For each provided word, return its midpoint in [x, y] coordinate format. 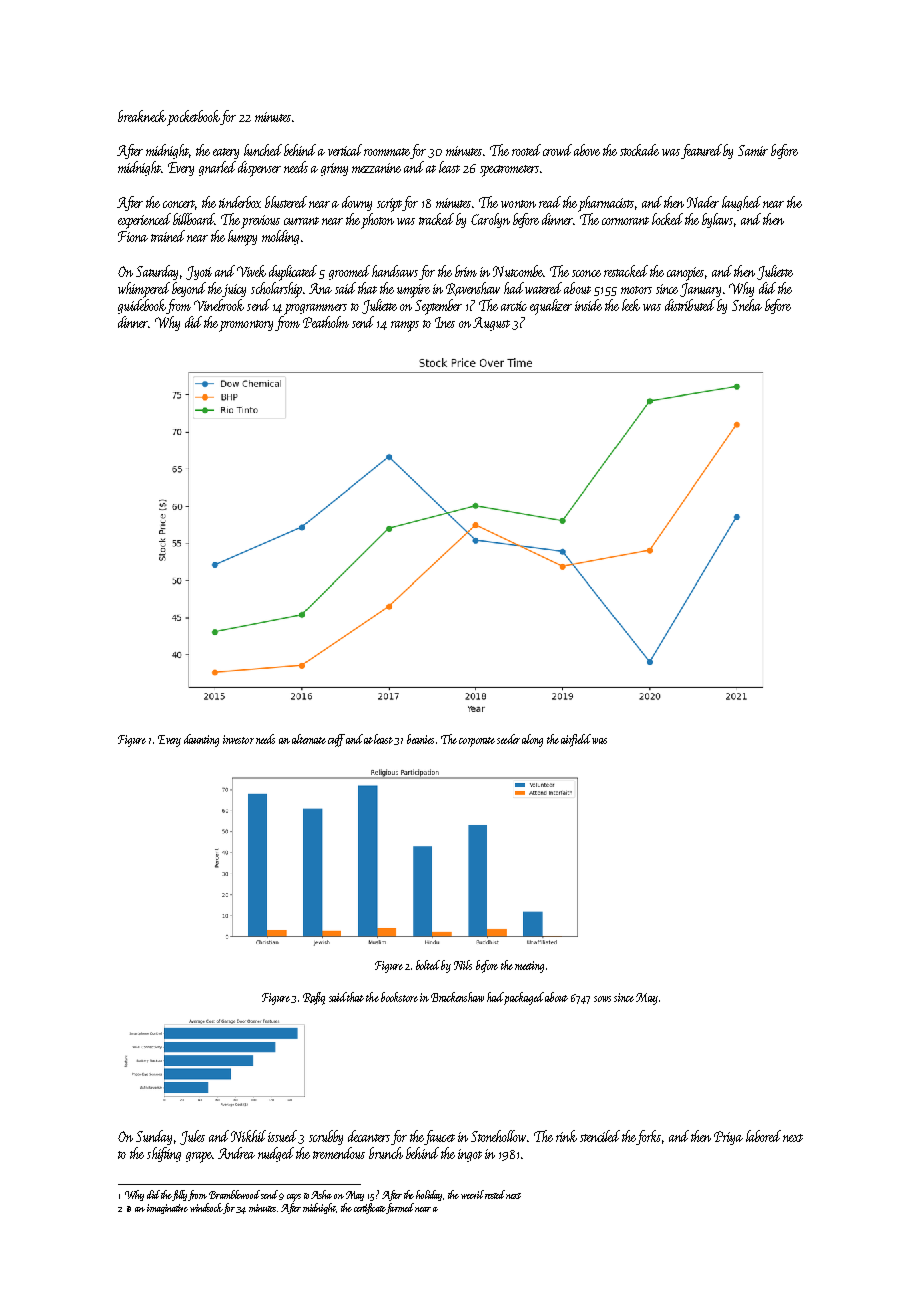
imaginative [167, 1209]
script [390, 205]
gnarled [217, 168]
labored [763, 1136]
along [532, 740]
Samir [753, 150]
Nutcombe [518, 271]
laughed [741, 203]
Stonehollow [498, 1136]
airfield [576, 740]
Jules [192, 1137]
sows [602, 999]
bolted [429, 965]
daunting [201, 740]
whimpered [144, 290]
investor [238, 739]
